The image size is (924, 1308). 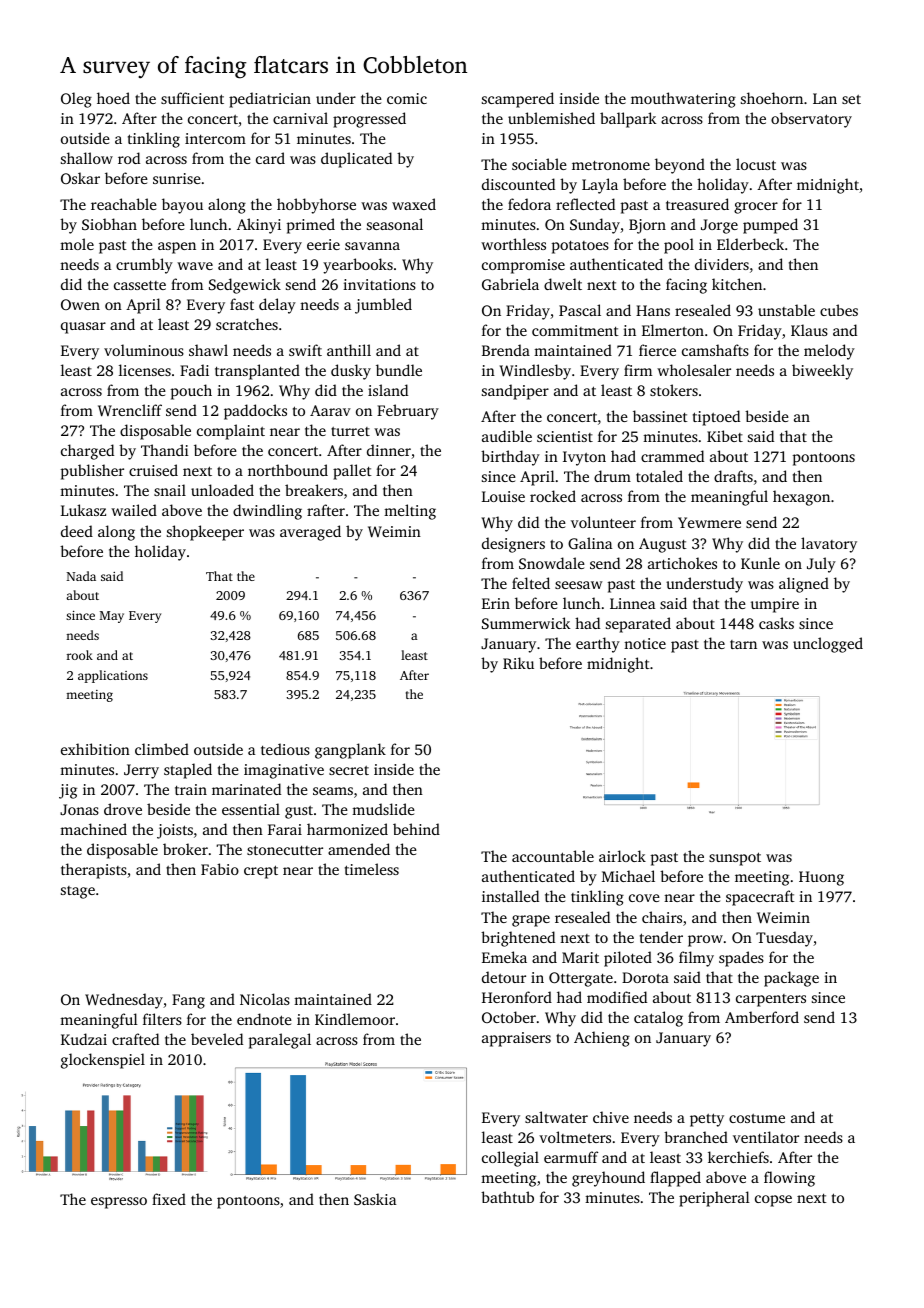 I want to click on Nada, so click(x=81, y=576).
